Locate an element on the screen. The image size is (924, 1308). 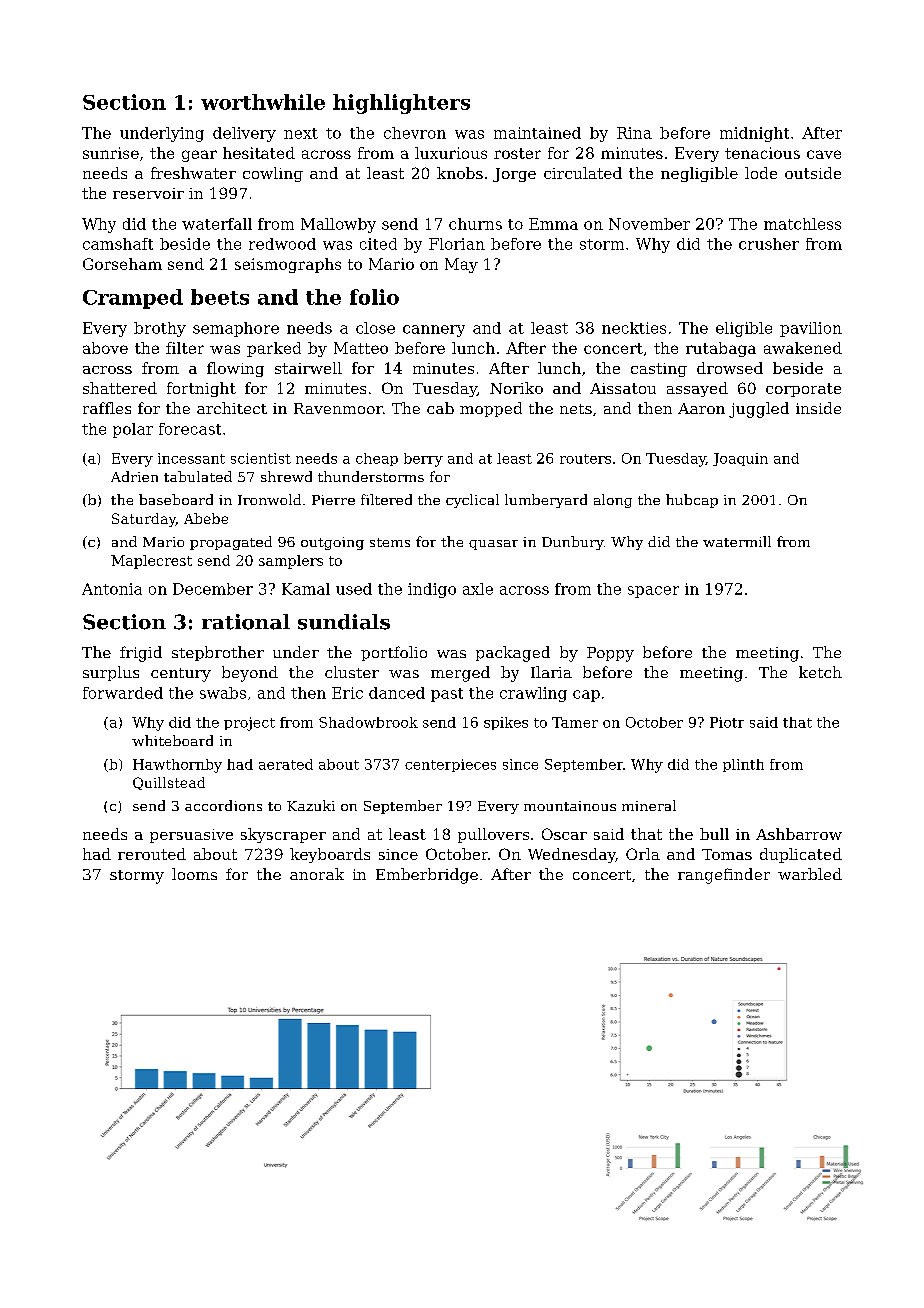
ketch is located at coordinates (820, 672).
